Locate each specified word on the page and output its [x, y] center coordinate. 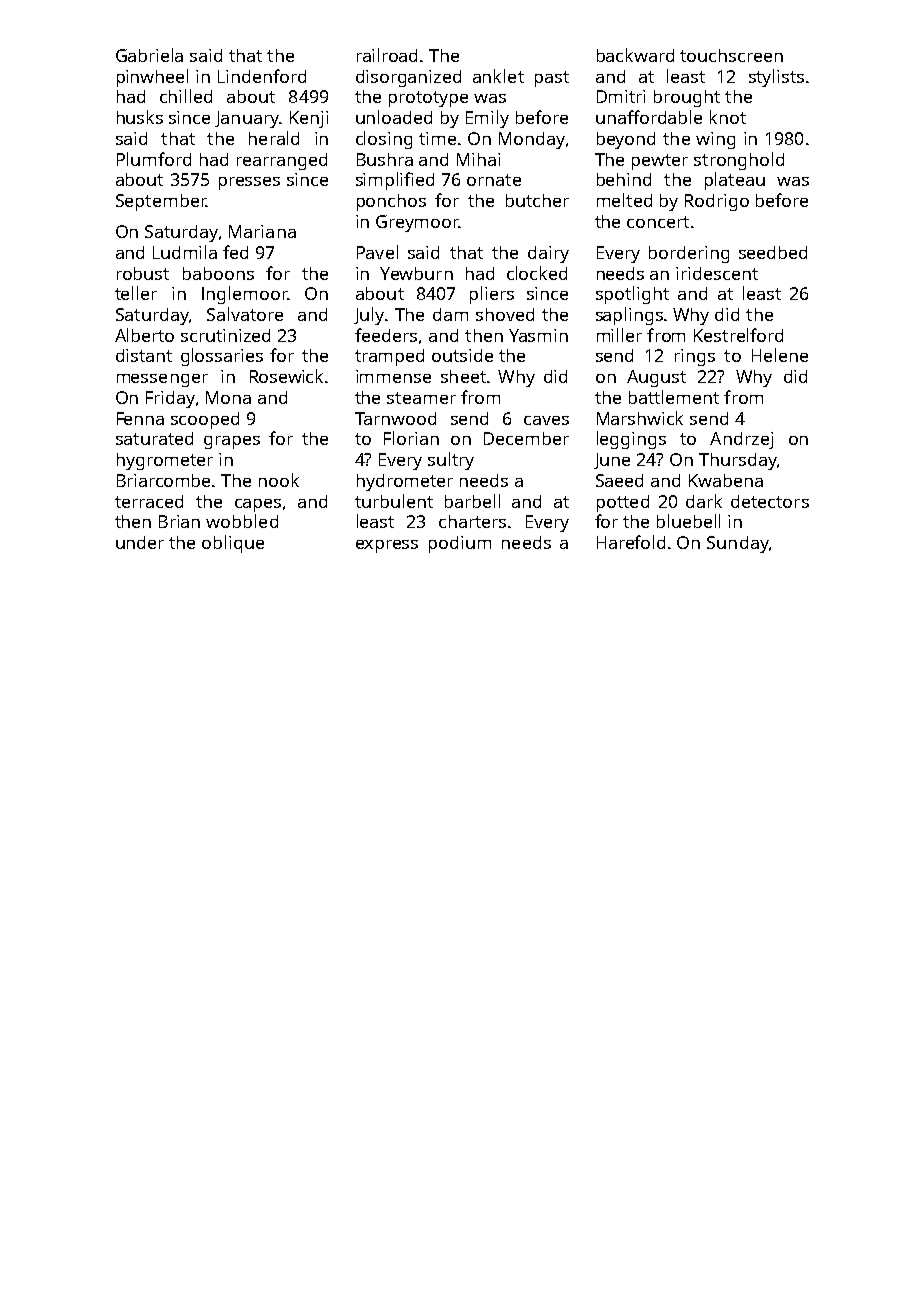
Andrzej [741, 440]
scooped [205, 420]
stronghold [739, 161]
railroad [387, 55]
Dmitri [621, 96]
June [612, 461]
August [656, 378]
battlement [674, 397]
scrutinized [225, 335]
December [526, 438]
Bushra [385, 159]
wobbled [242, 521]
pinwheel [152, 78]
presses [249, 183]
